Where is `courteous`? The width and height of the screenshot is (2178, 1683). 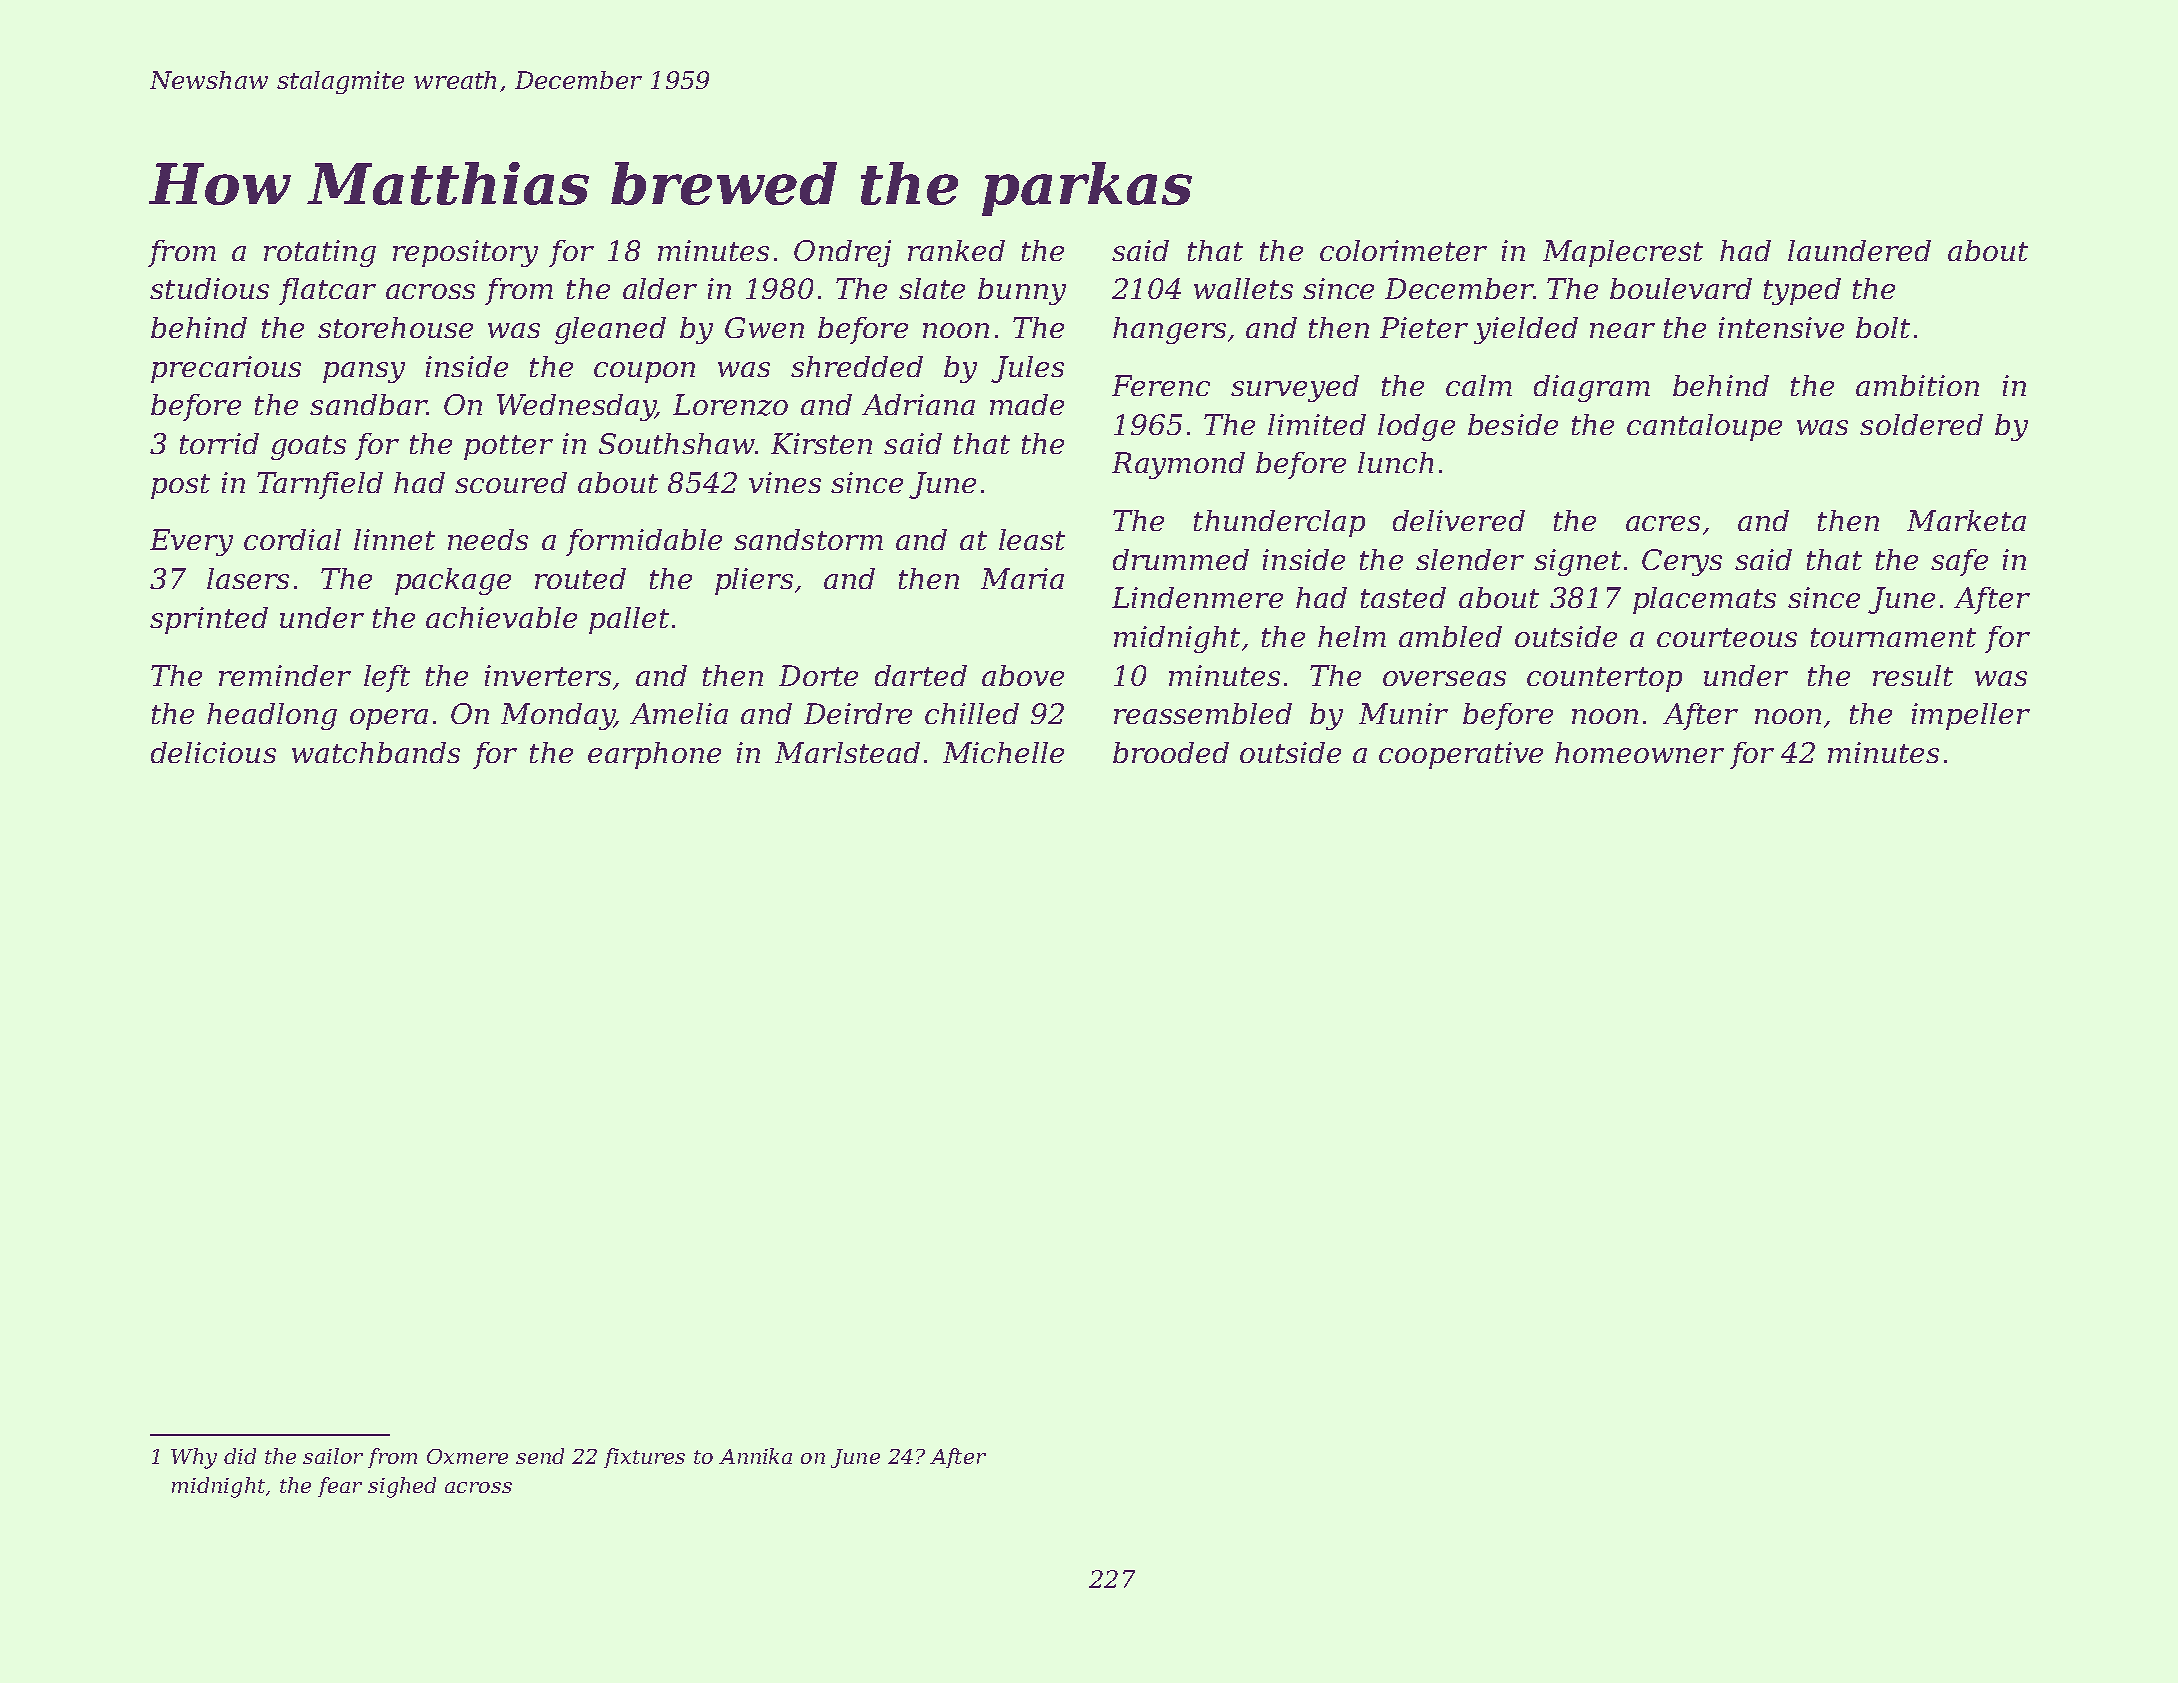
courteous is located at coordinates (1727, 637).
